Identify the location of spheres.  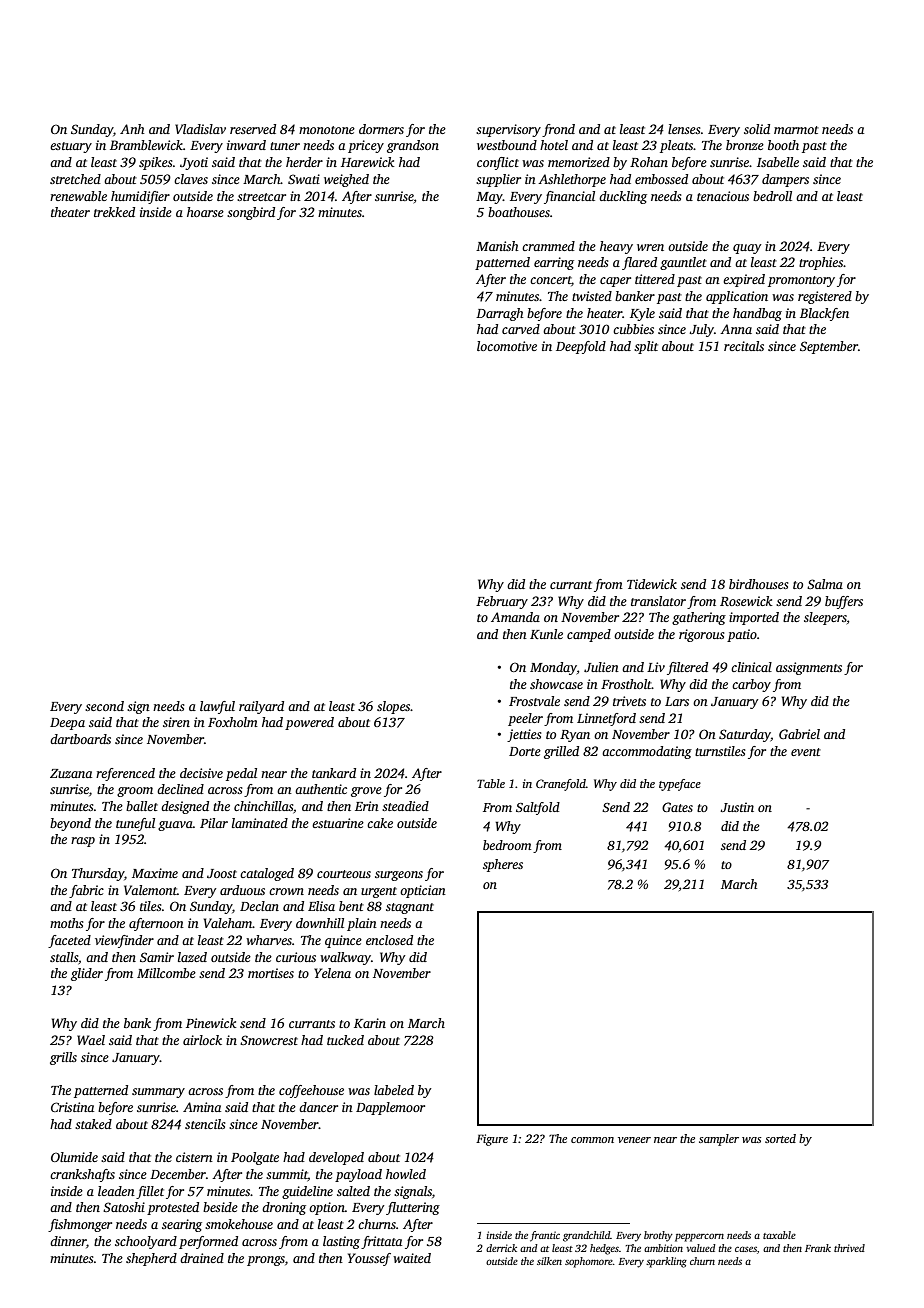
(503, 865).
